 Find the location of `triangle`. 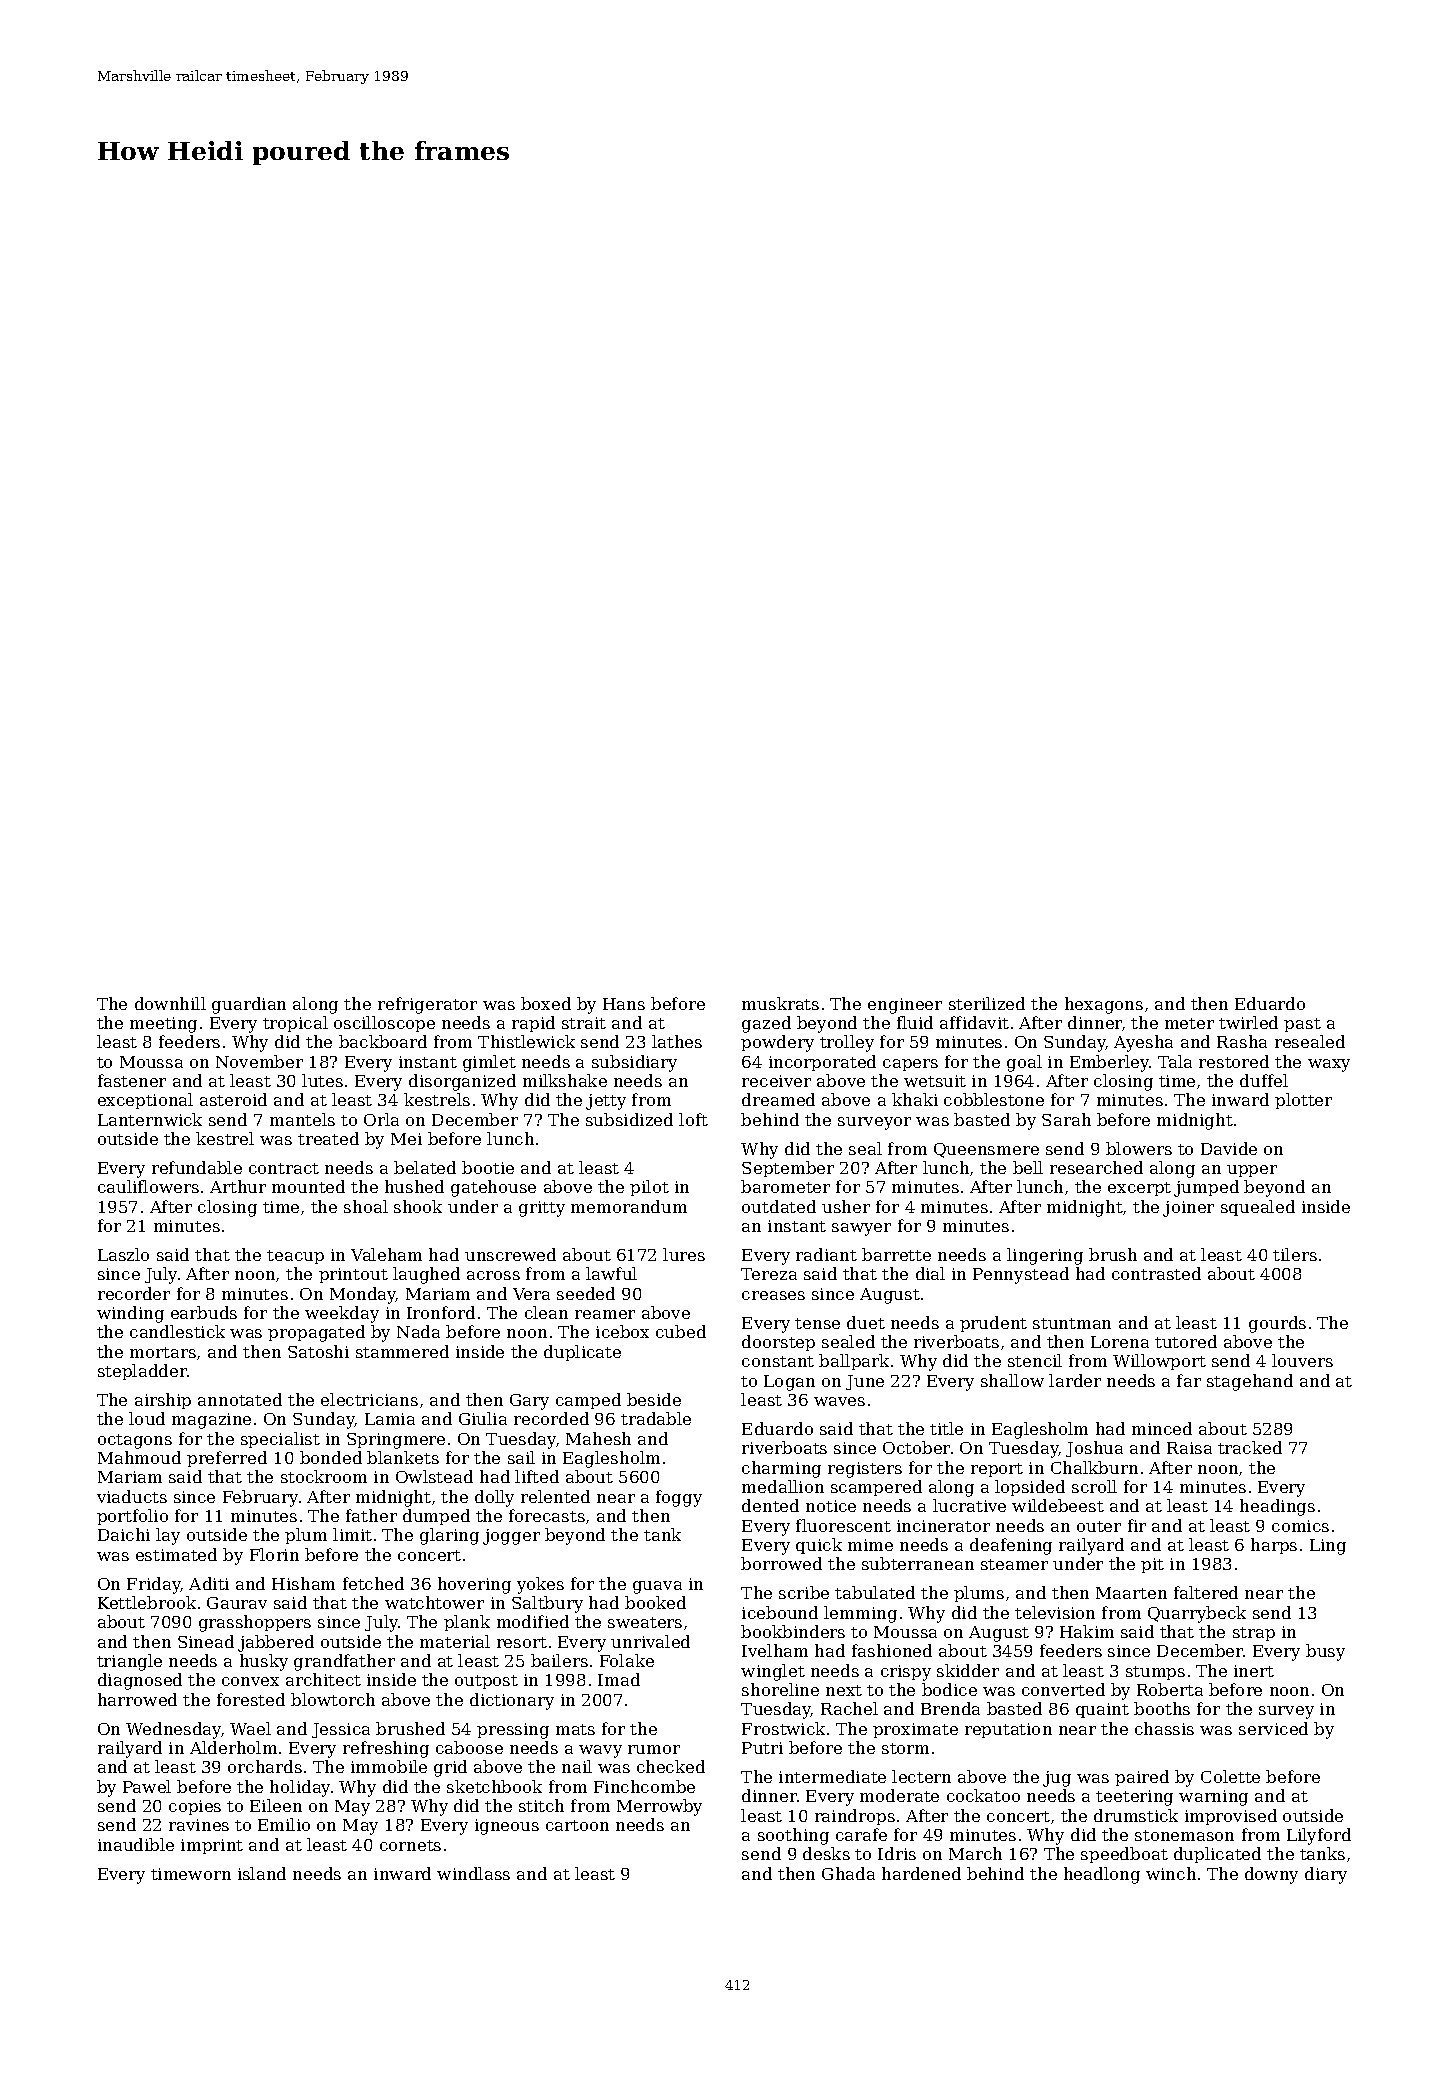

triangle is located at coordinates (129, 1662).
